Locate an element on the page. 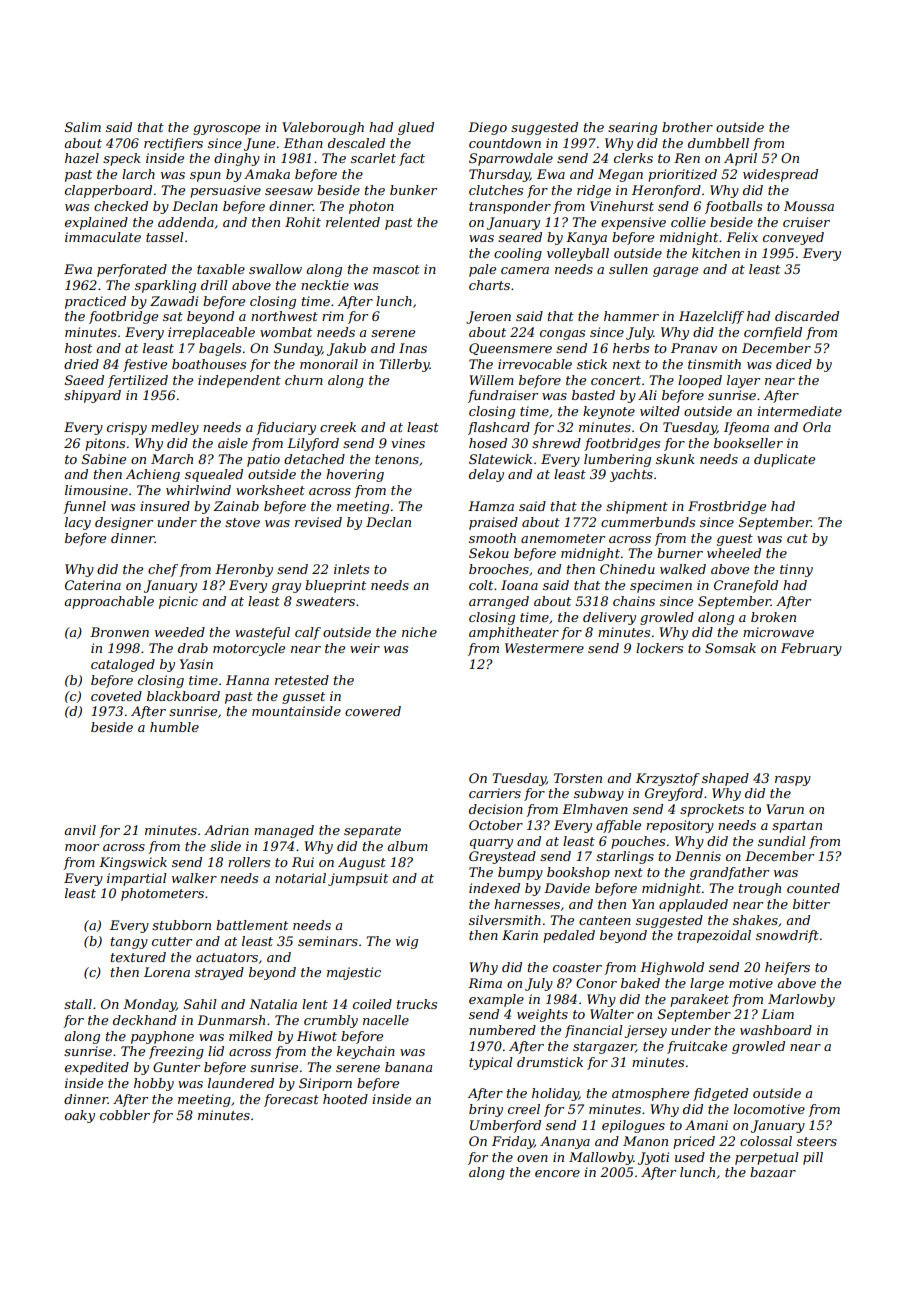  separate is located at coordinates (372, 832).
